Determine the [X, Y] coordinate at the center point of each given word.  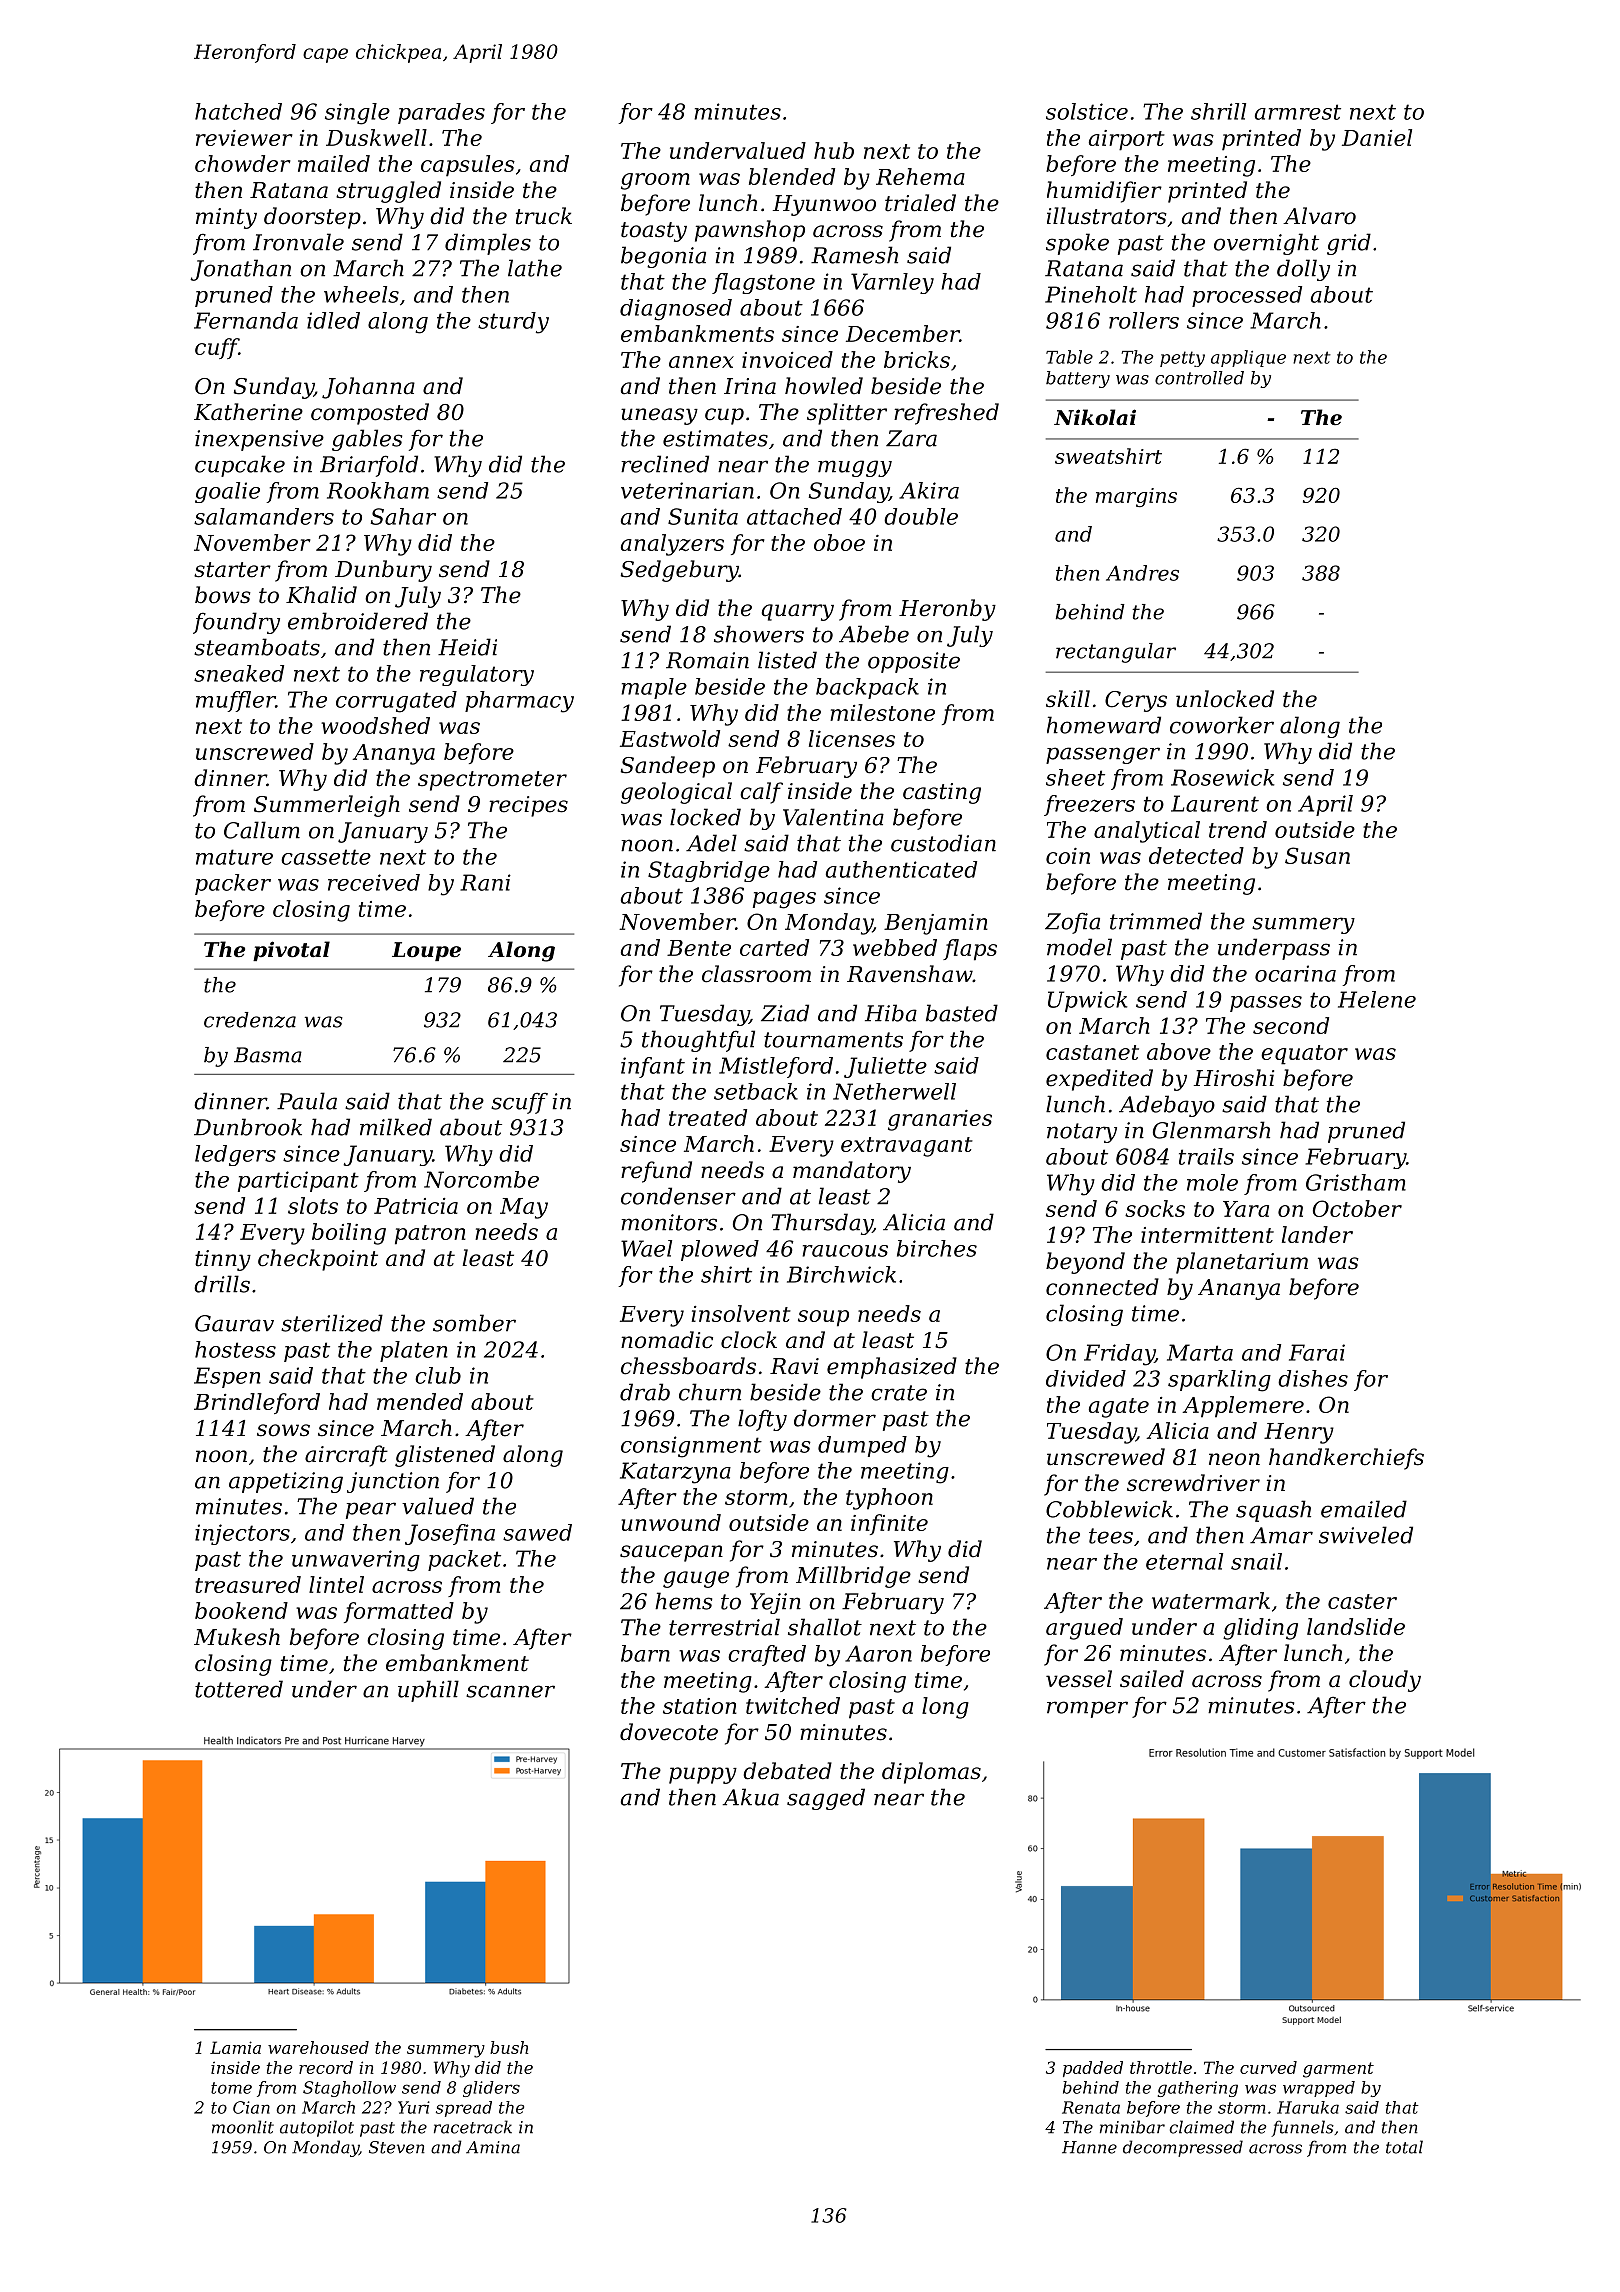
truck [544, 216]
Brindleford [257, 1403]
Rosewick [1222, 777]
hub [834, 150]
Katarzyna [675, 1473]
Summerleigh [327, 806]
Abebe [874, 634]
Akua [751, 1797]
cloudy [1385, 1681]
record [326, 2067]
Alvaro [1319, 216]
